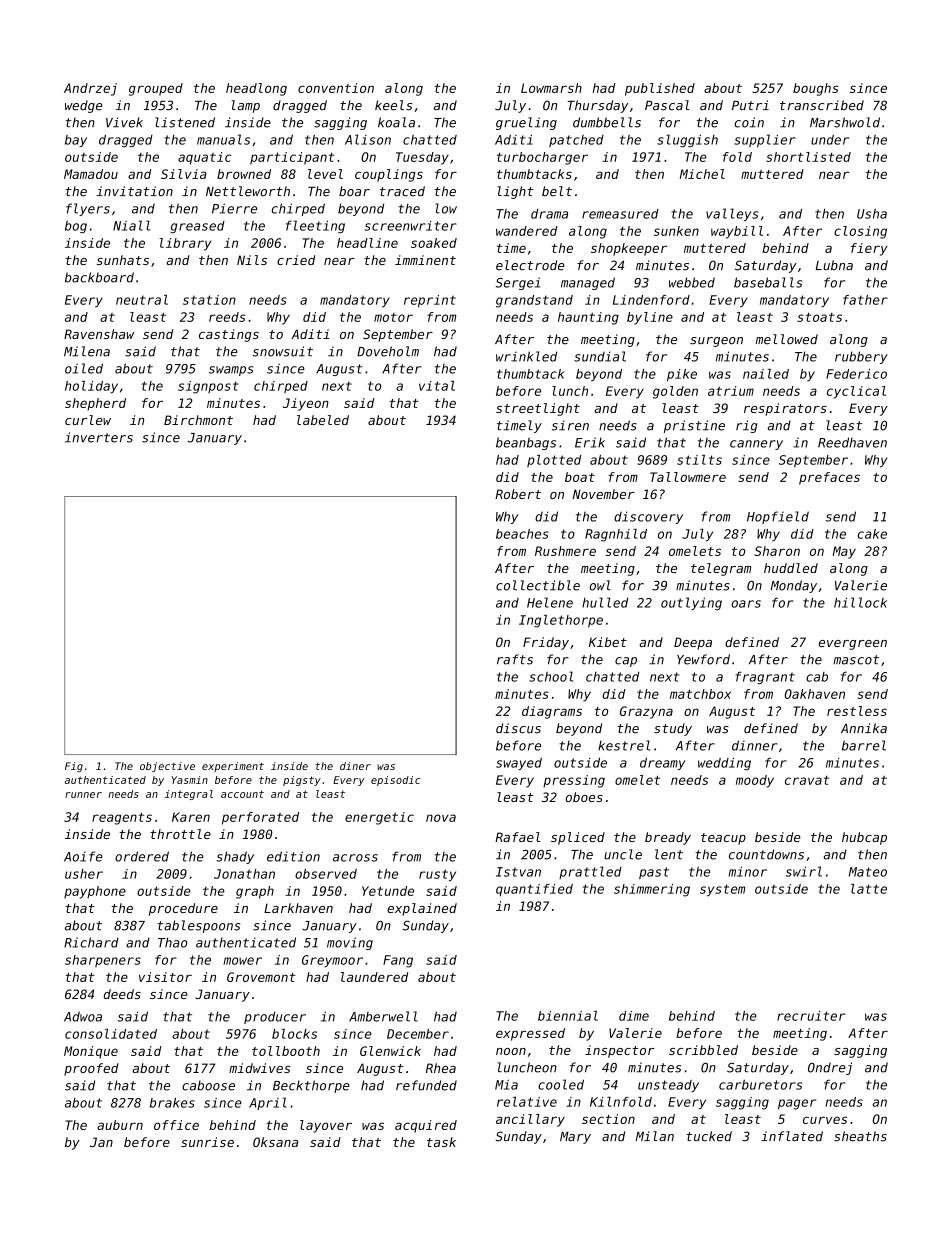 The height and width of the image is (1233, 952). Describe the element at coordinates (208, 1085) in the image. I see `caboose` at that location.
